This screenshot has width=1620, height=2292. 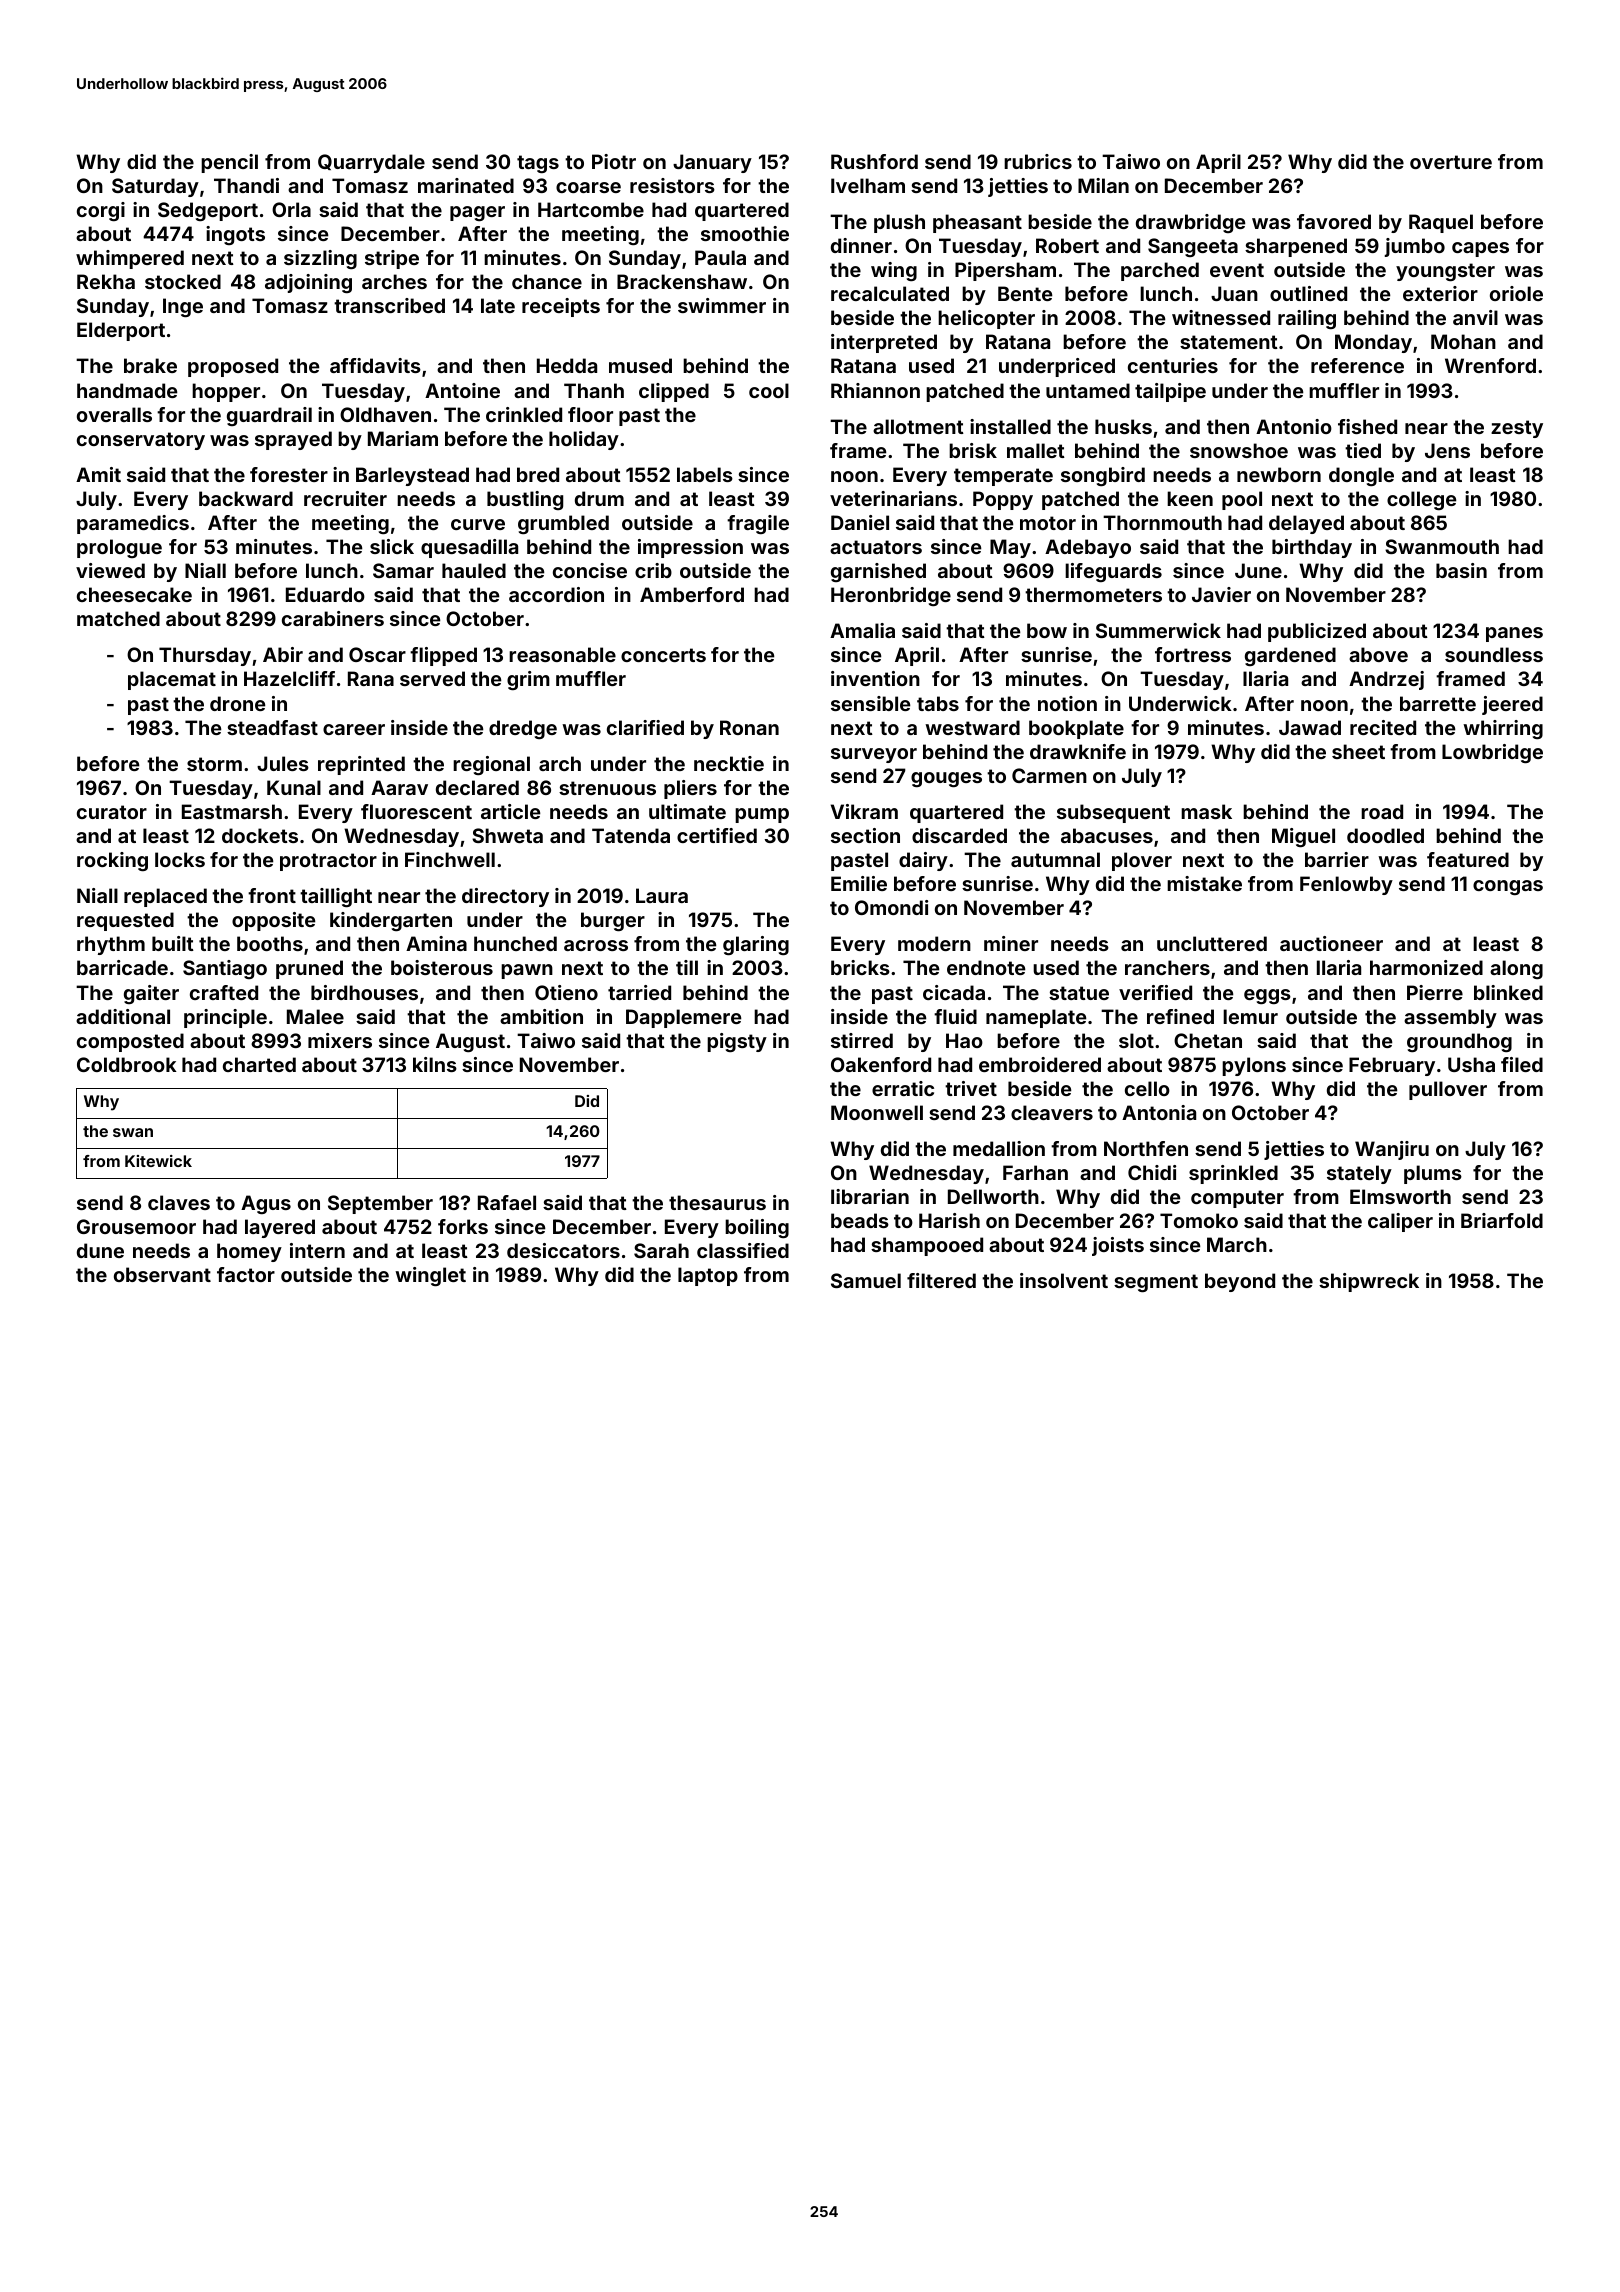 What do you see at coordinates (645, 727) in the screenshot?
I see `clarified` at bounding box center [645, 727].
